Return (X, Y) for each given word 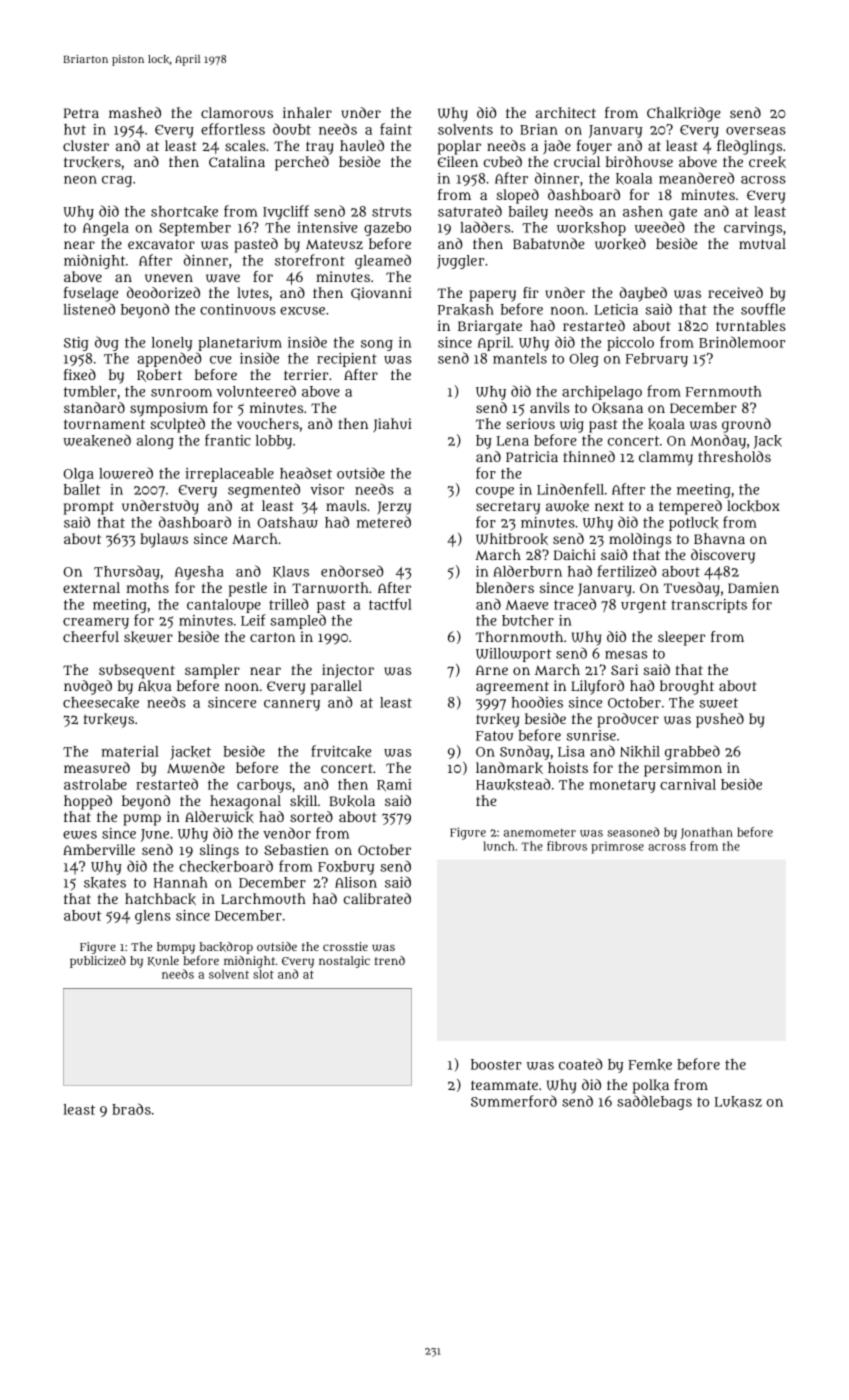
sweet (719, 703)
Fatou (494, 736)
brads (131, 1109)
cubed (503, 161)
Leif (253, 620)
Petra (81, 113)
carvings (753, 229)
